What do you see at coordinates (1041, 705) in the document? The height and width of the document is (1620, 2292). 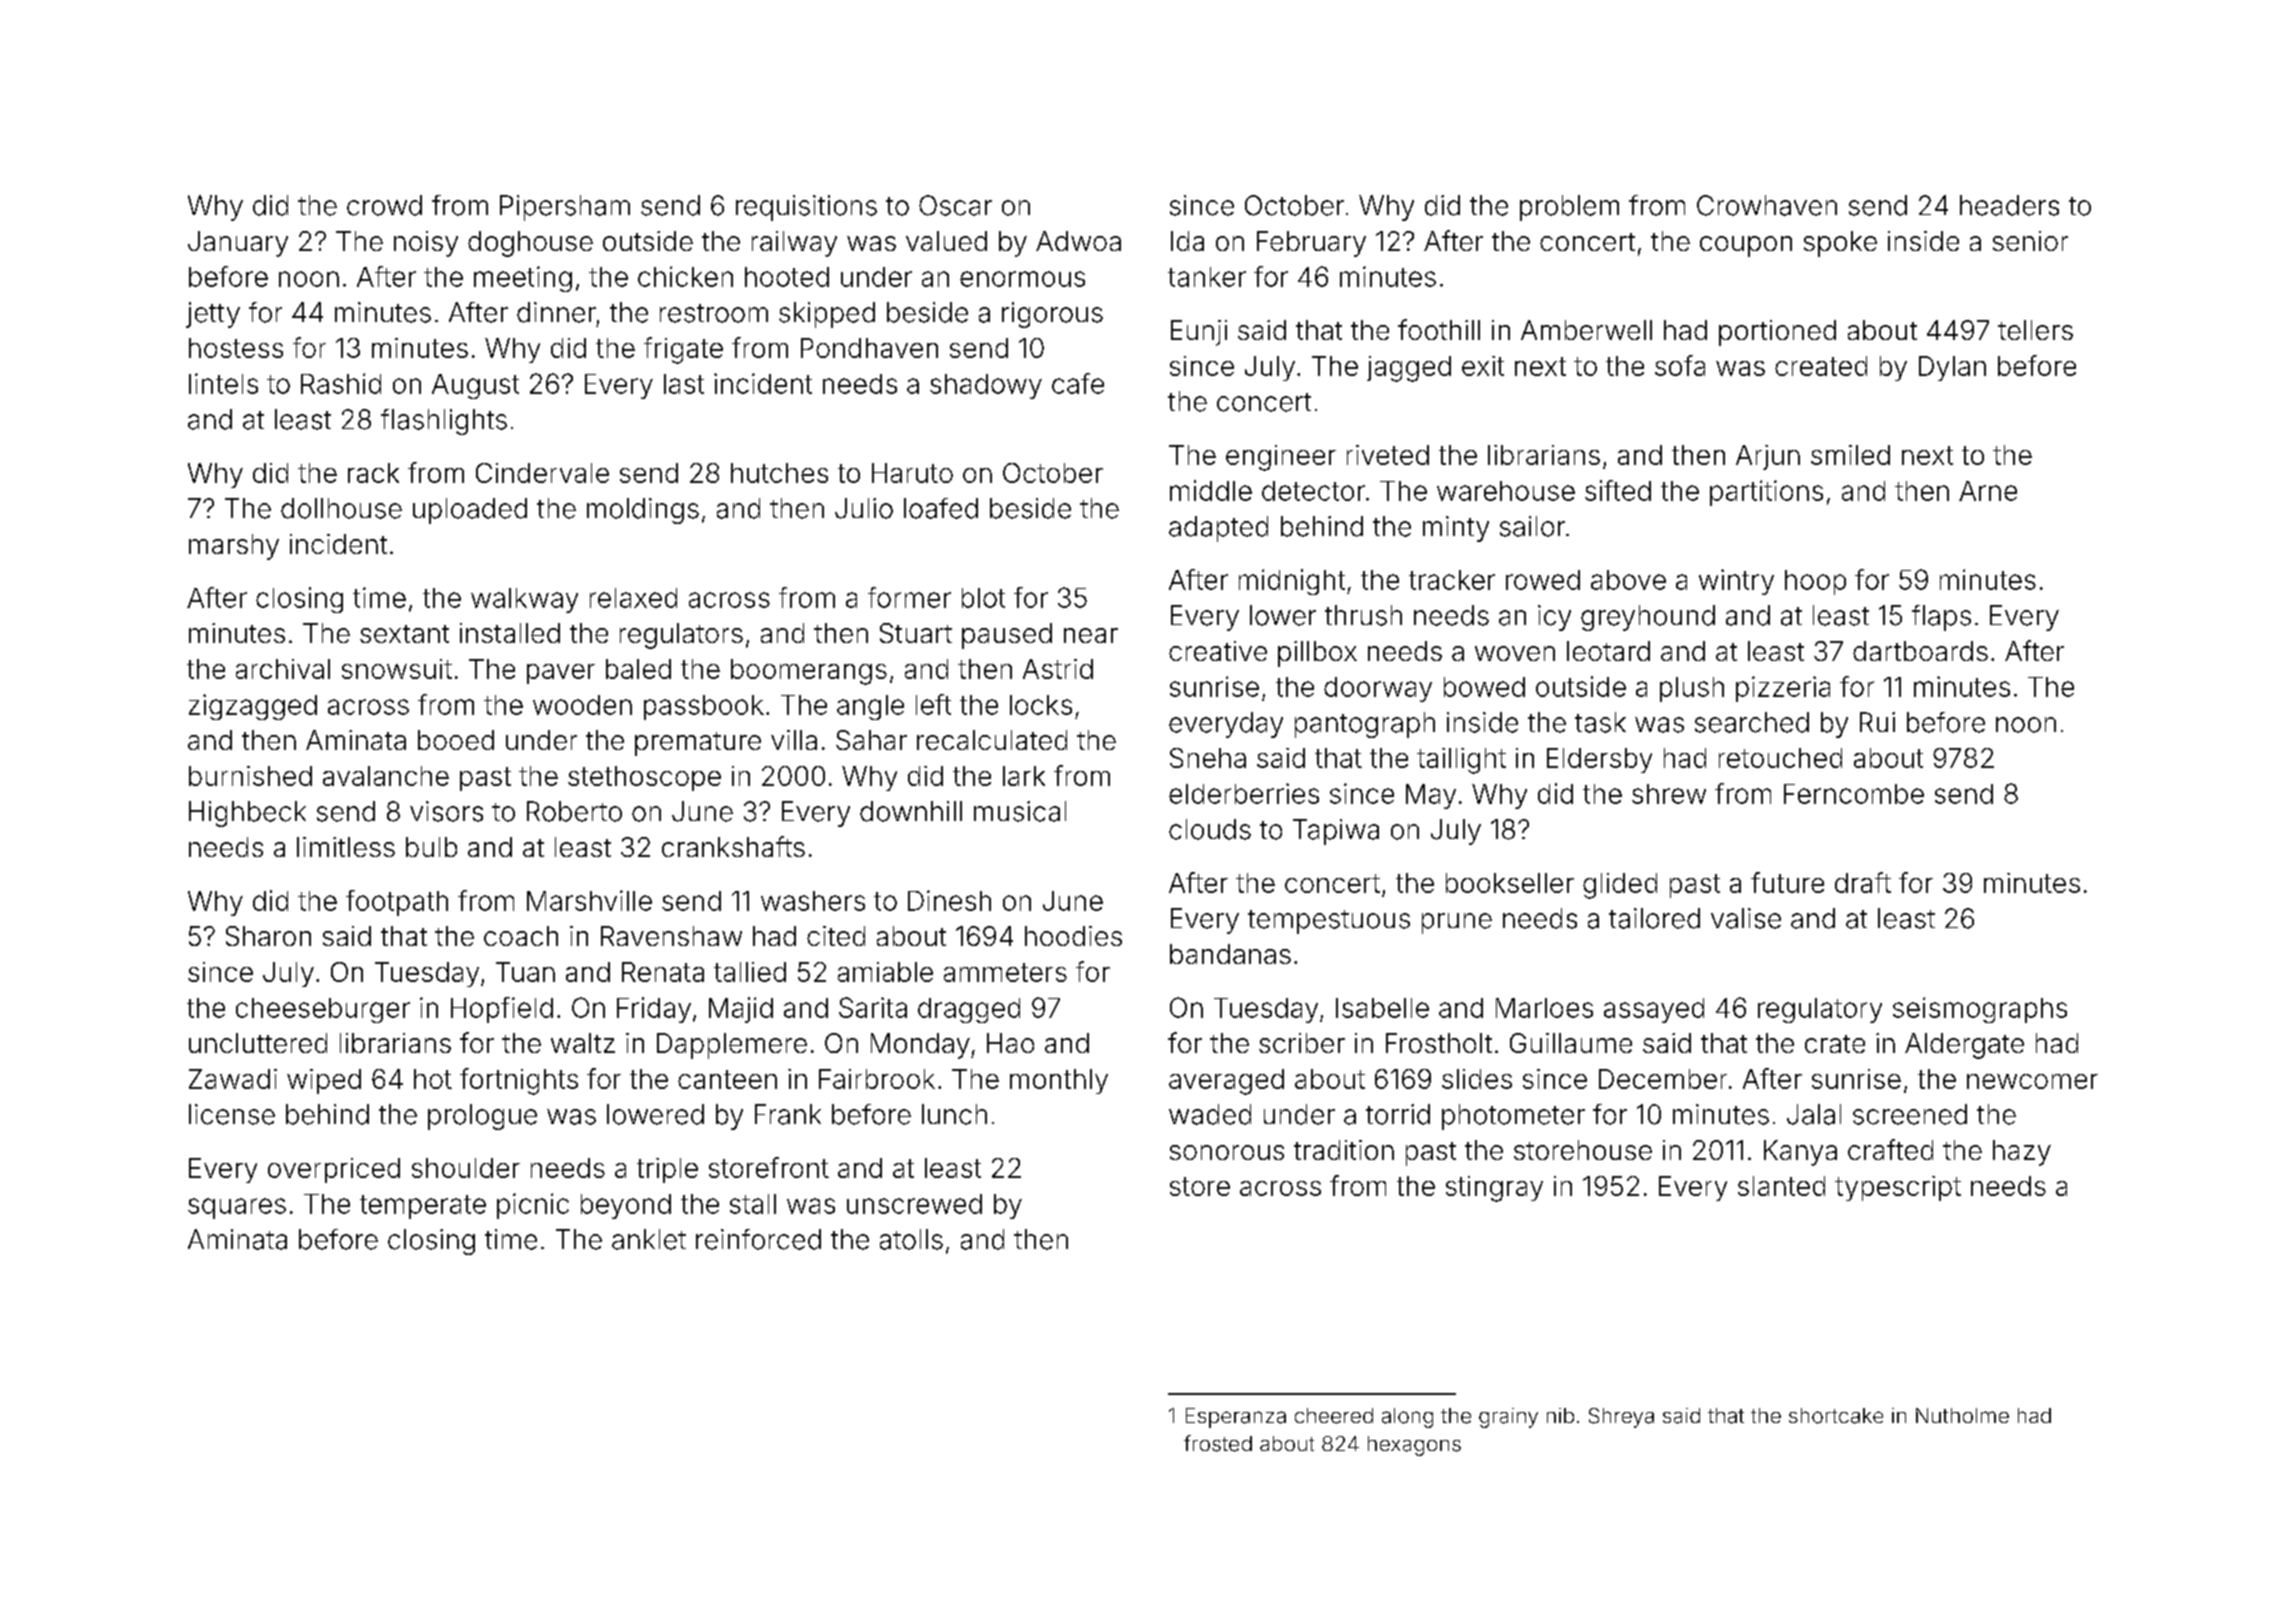 I see `locks` at bounding box center [1041, 705].
